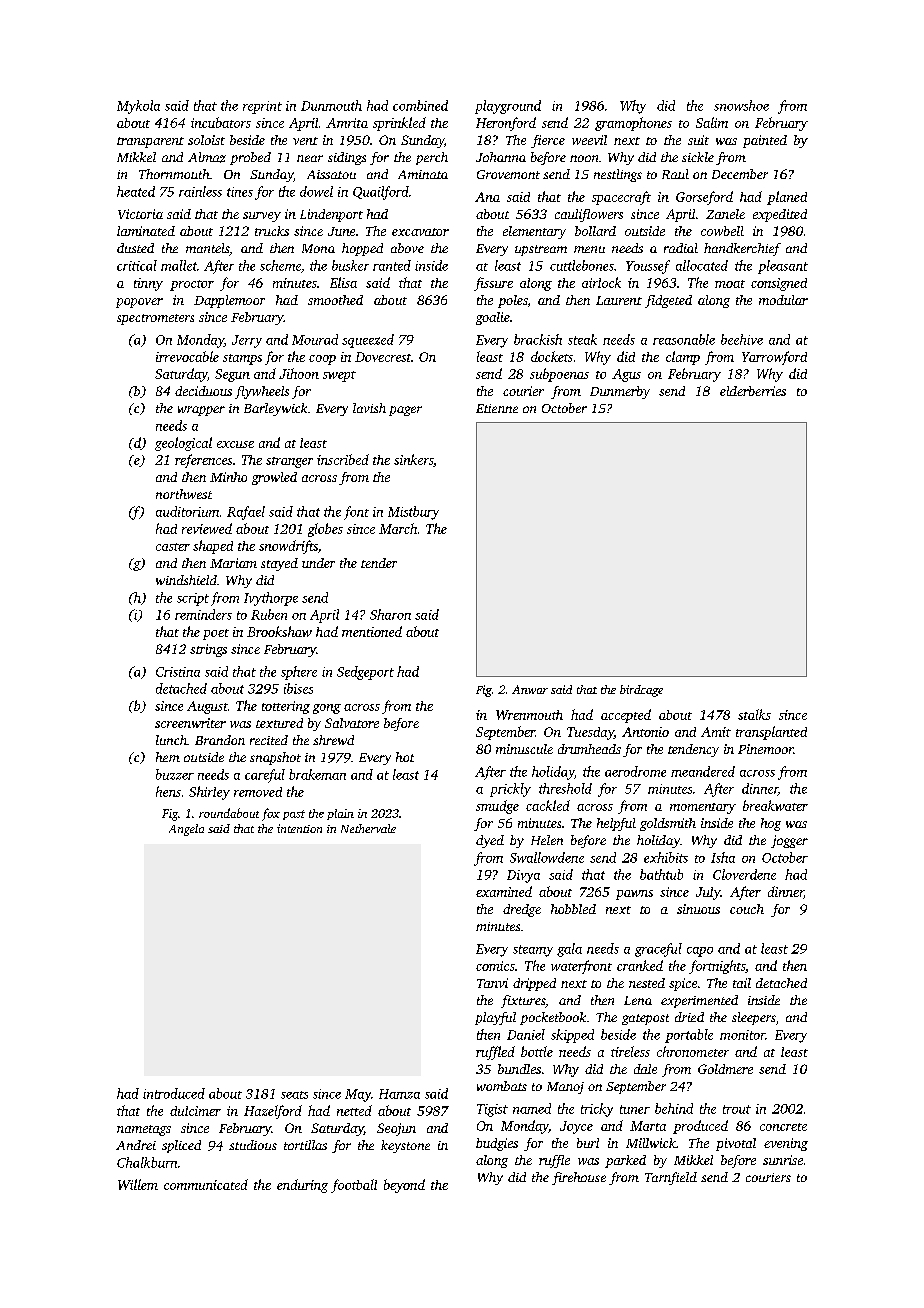 The image size is (924, 1308). Describe the element at coordinates (206, 1184) in the page. I see `communicated` at that location.
